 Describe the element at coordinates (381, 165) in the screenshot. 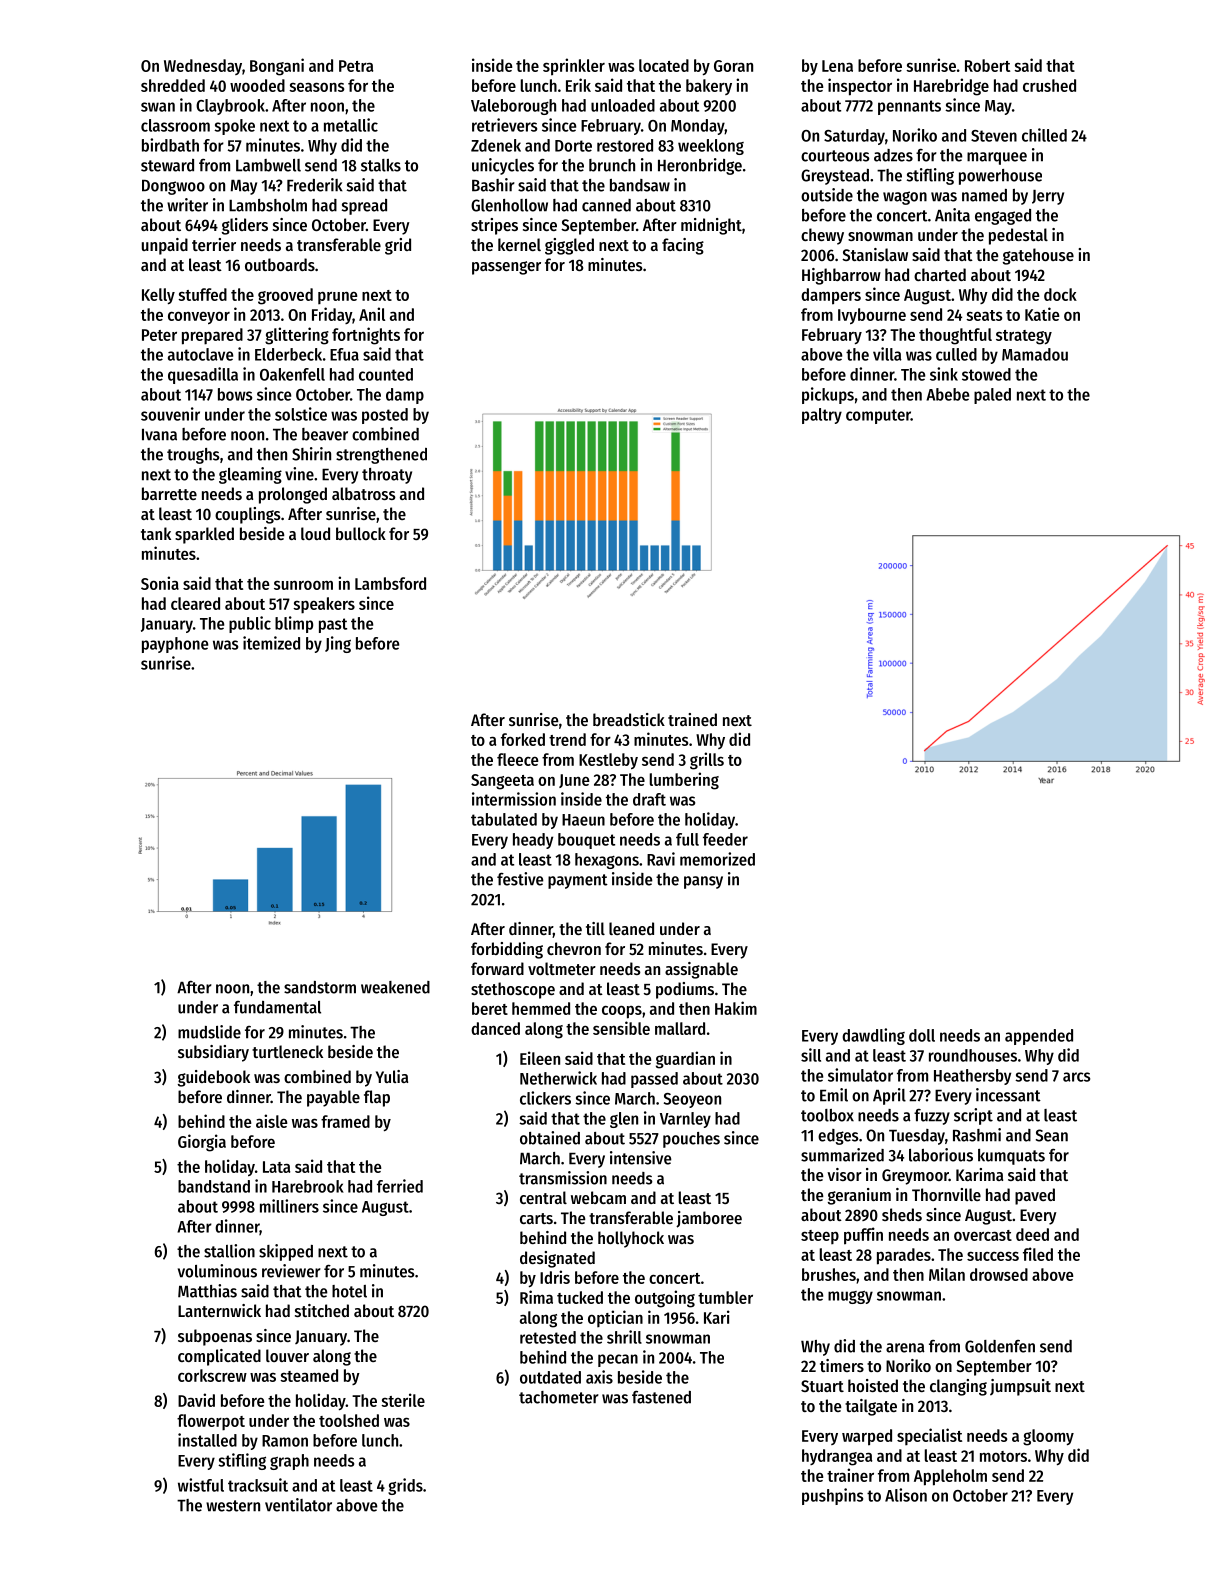

I see `stalks` at that location.
